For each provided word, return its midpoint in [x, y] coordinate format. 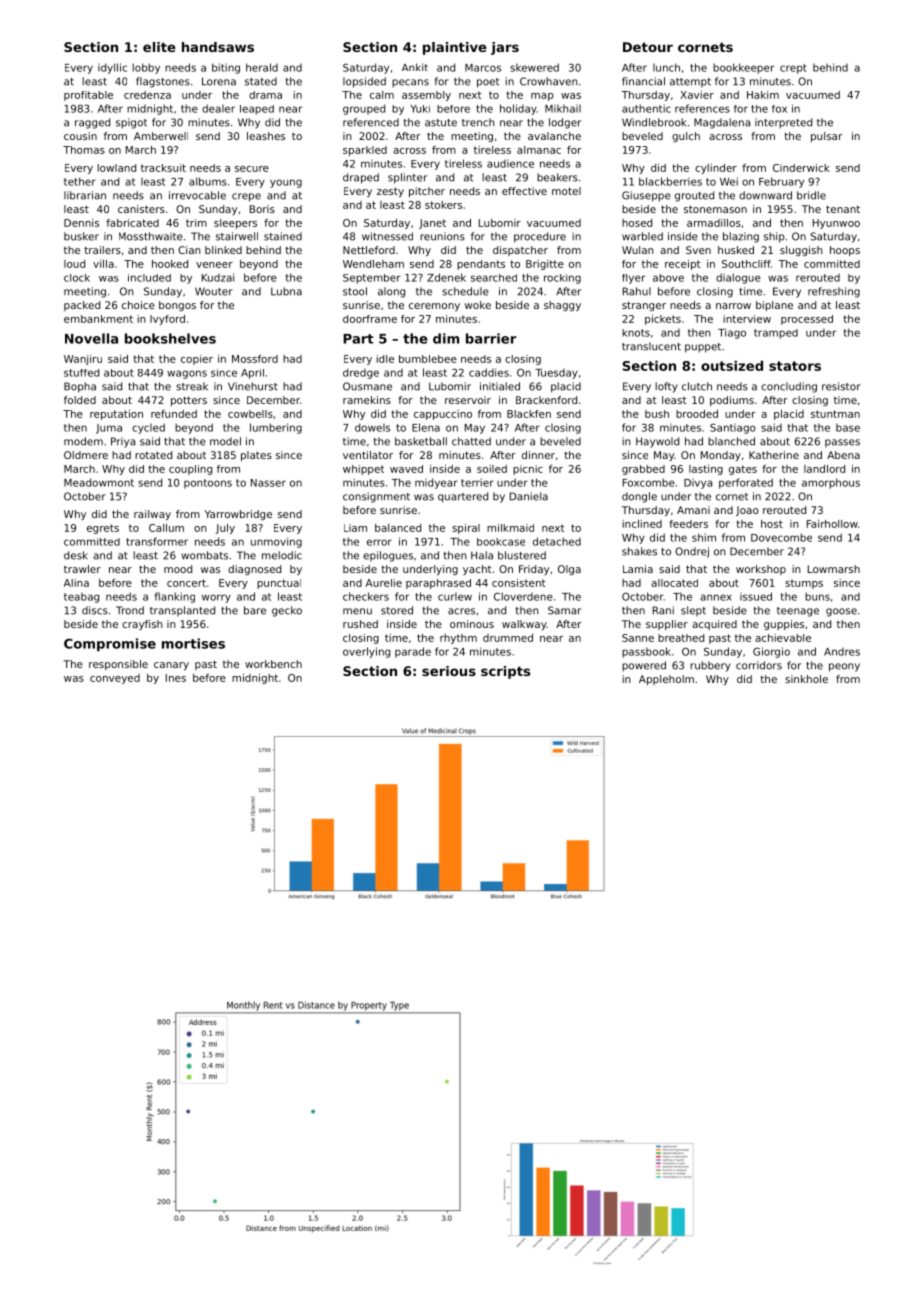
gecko [287, 611]
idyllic [112, 68]
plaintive [455, 48]
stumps [804, 584]
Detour [648, 47]
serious [449, 671]
